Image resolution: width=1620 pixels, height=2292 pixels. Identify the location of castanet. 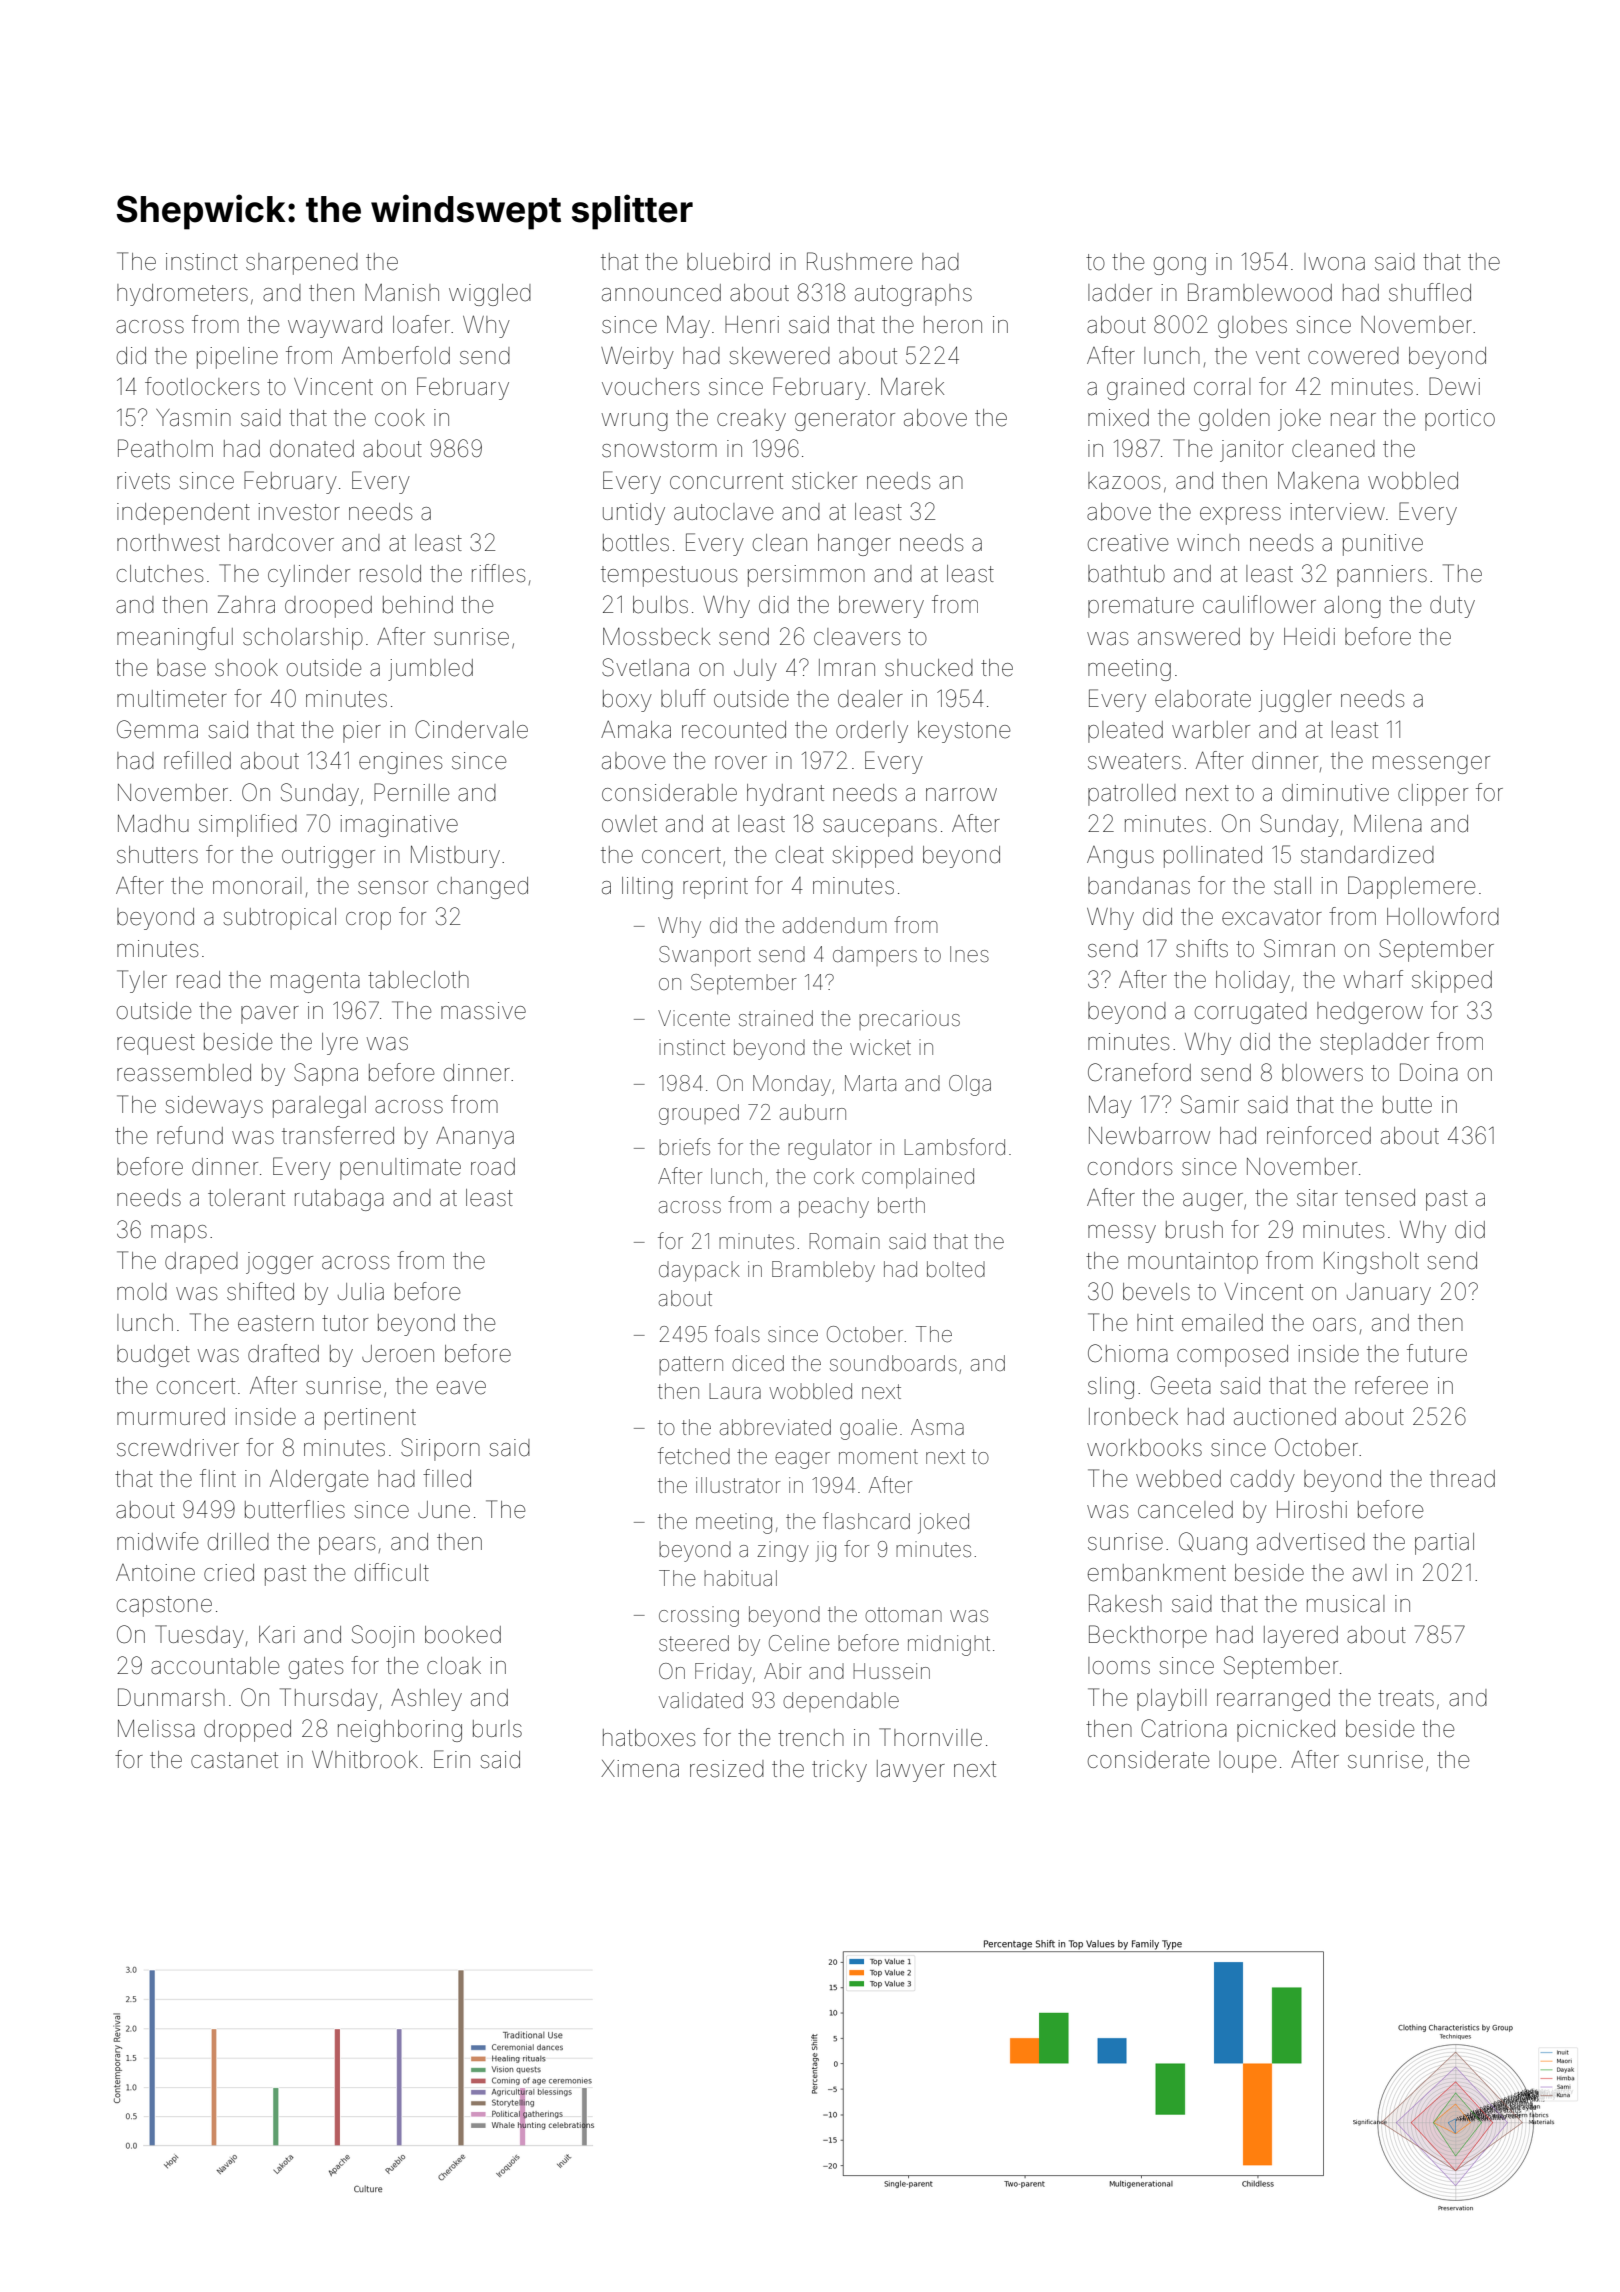
(234, 1760).
